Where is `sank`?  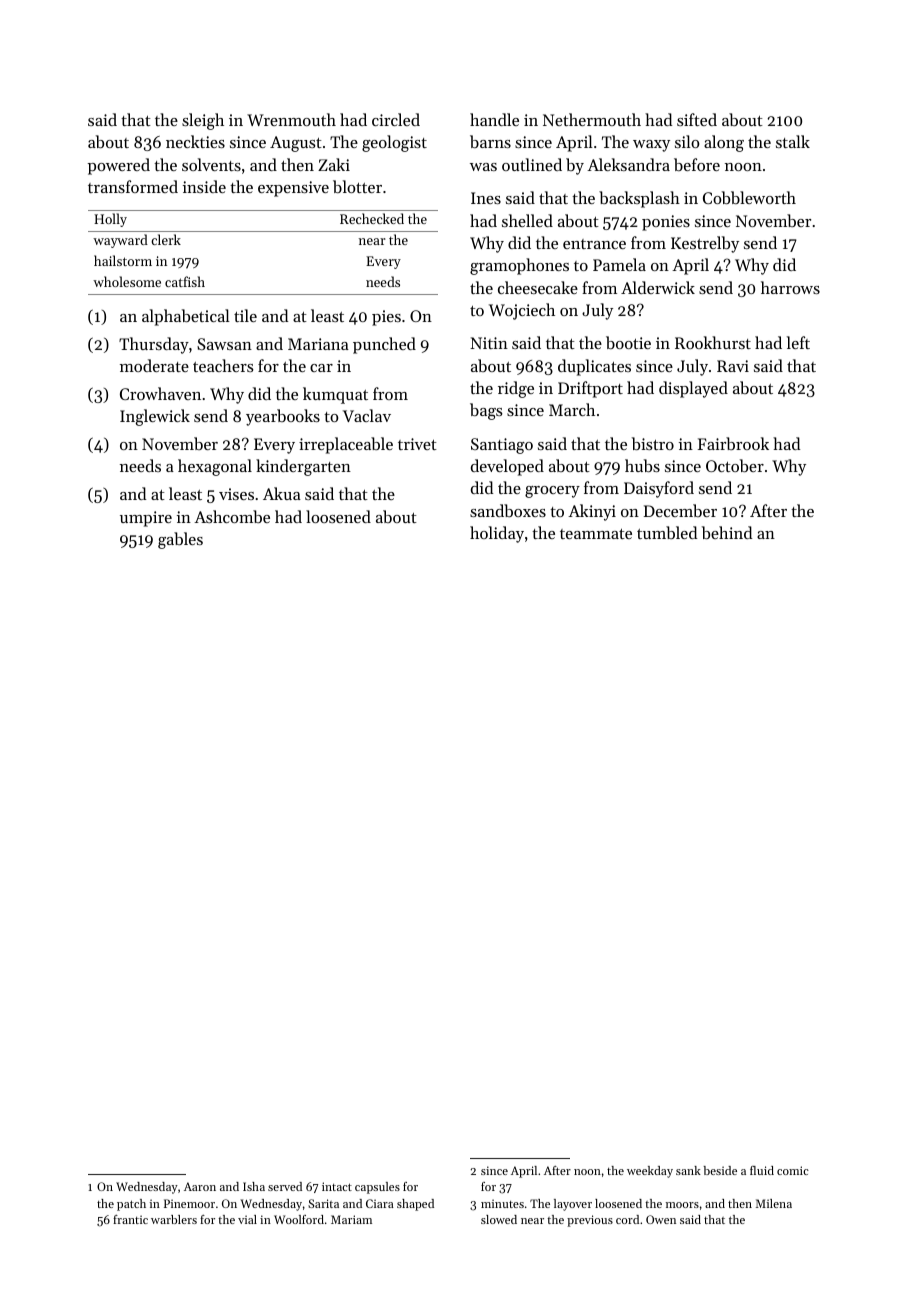 sank is located at coordinates (688, 1170).
